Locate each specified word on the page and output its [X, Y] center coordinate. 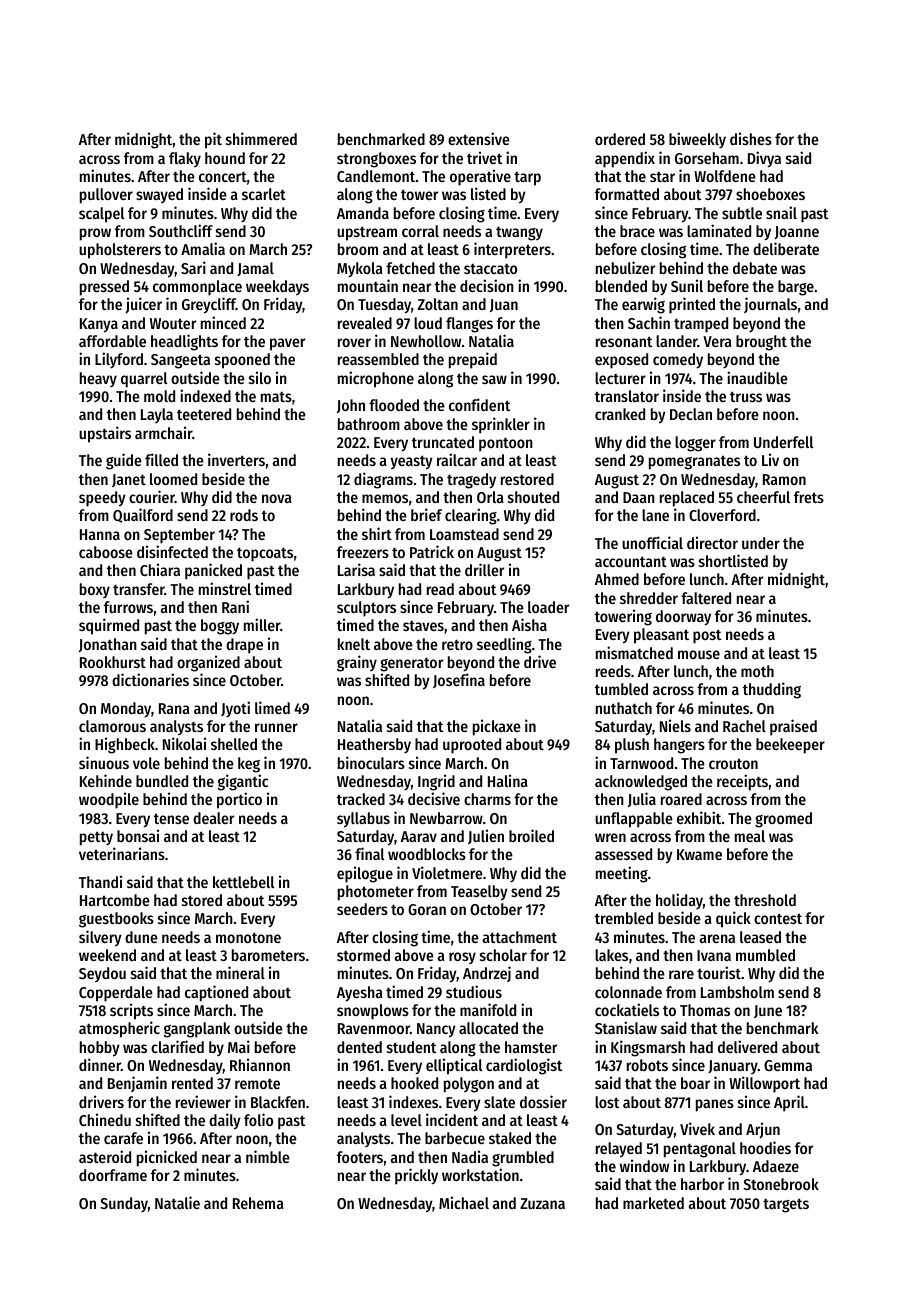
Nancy [436, 1030]
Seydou [102, 974]
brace [637, 231]
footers [360, 1157]
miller [262, 624]
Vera [717, 341]
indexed [205, 395]
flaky [185, 159]
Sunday [124, 1204]
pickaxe [497, 727]
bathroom [369, 424]
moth [757, 671]
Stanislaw [626, 1027]
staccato [490, 269]
